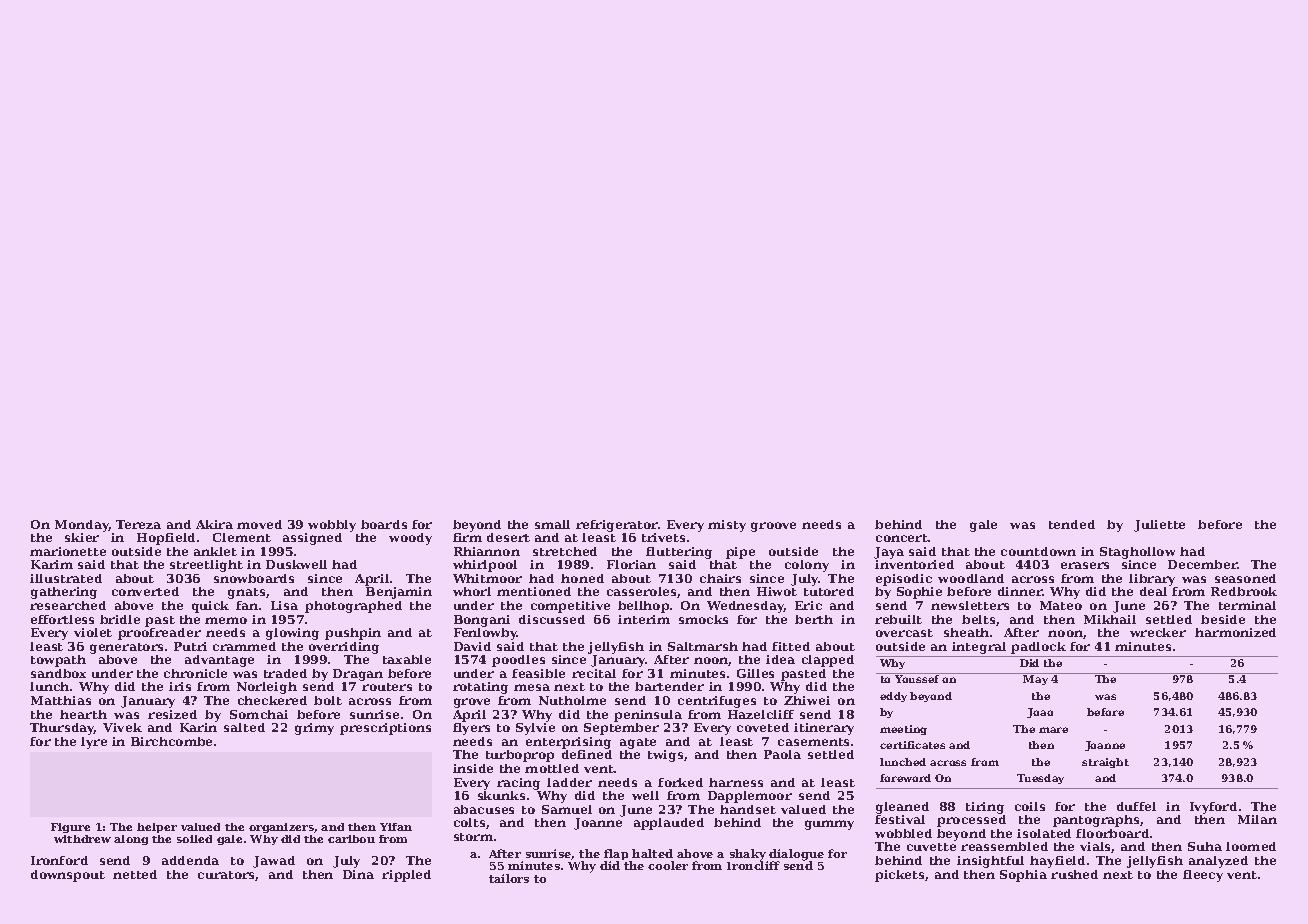 The width and height of the image is (1308, 924). What do you see at coordinates (171, 741) in the image?
I see `Birchcombe` at bounding box center [171, 741].
